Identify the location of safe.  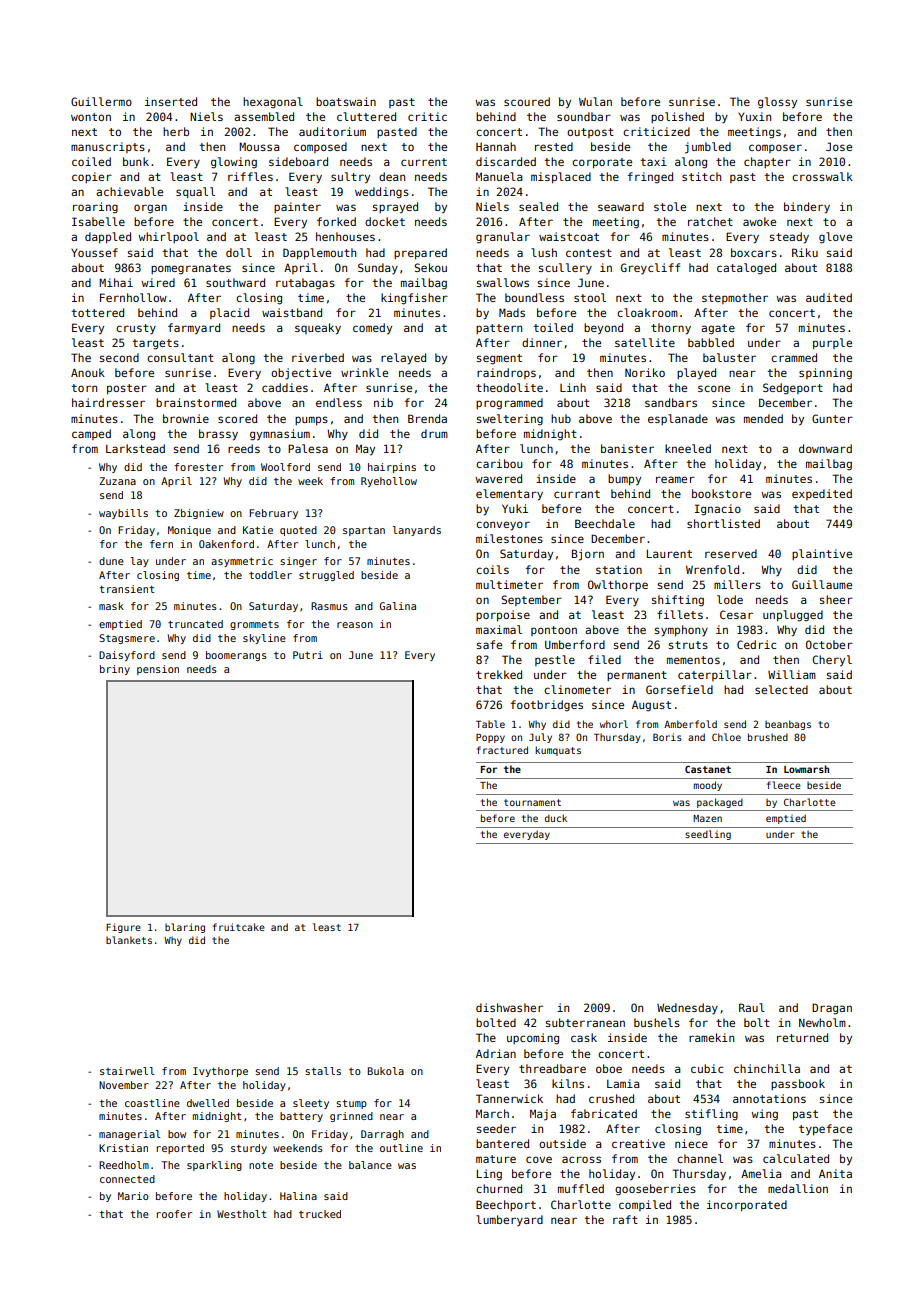
(489, 644).
